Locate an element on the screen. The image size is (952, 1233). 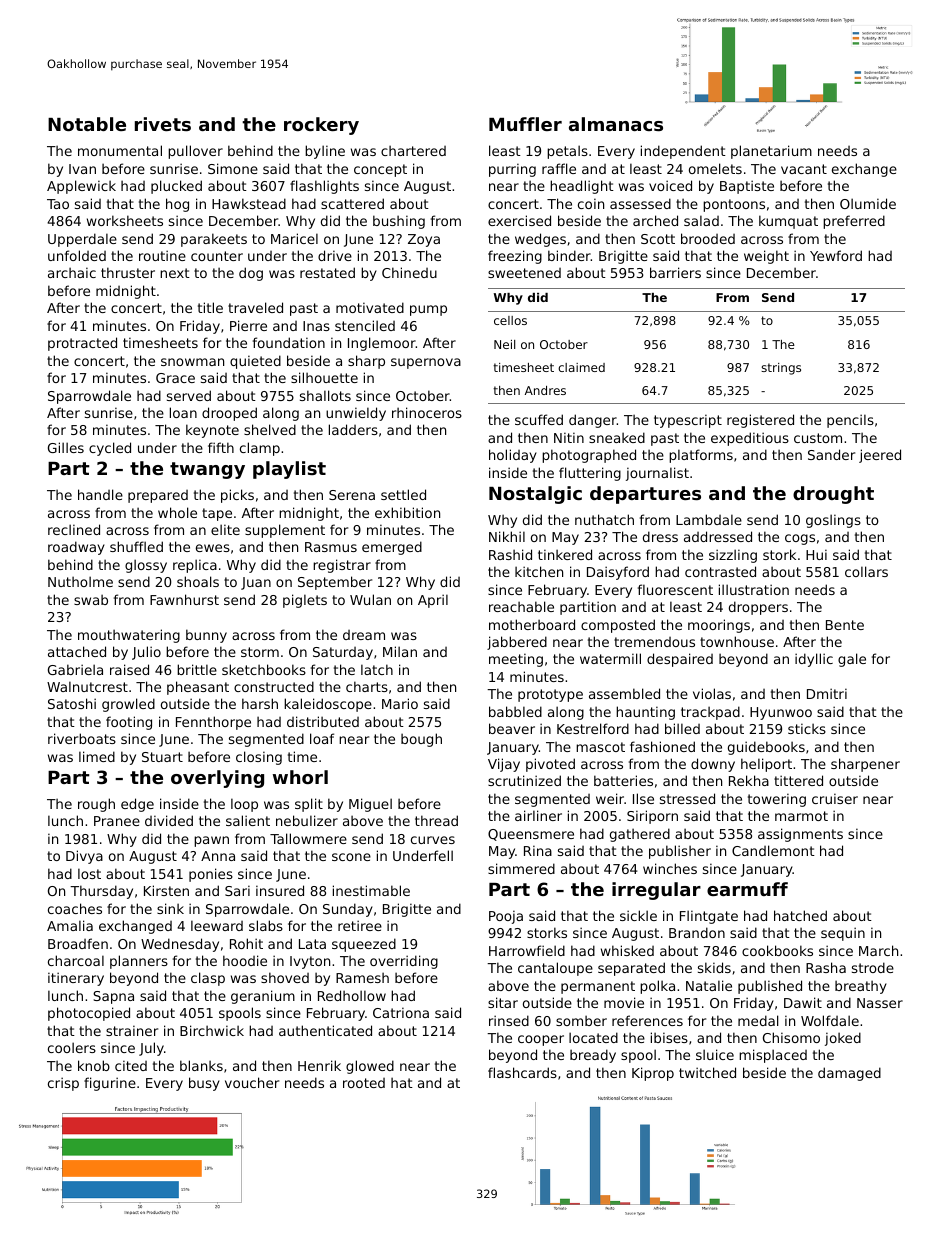
flashcards is located at coordinates (522, 1072).
